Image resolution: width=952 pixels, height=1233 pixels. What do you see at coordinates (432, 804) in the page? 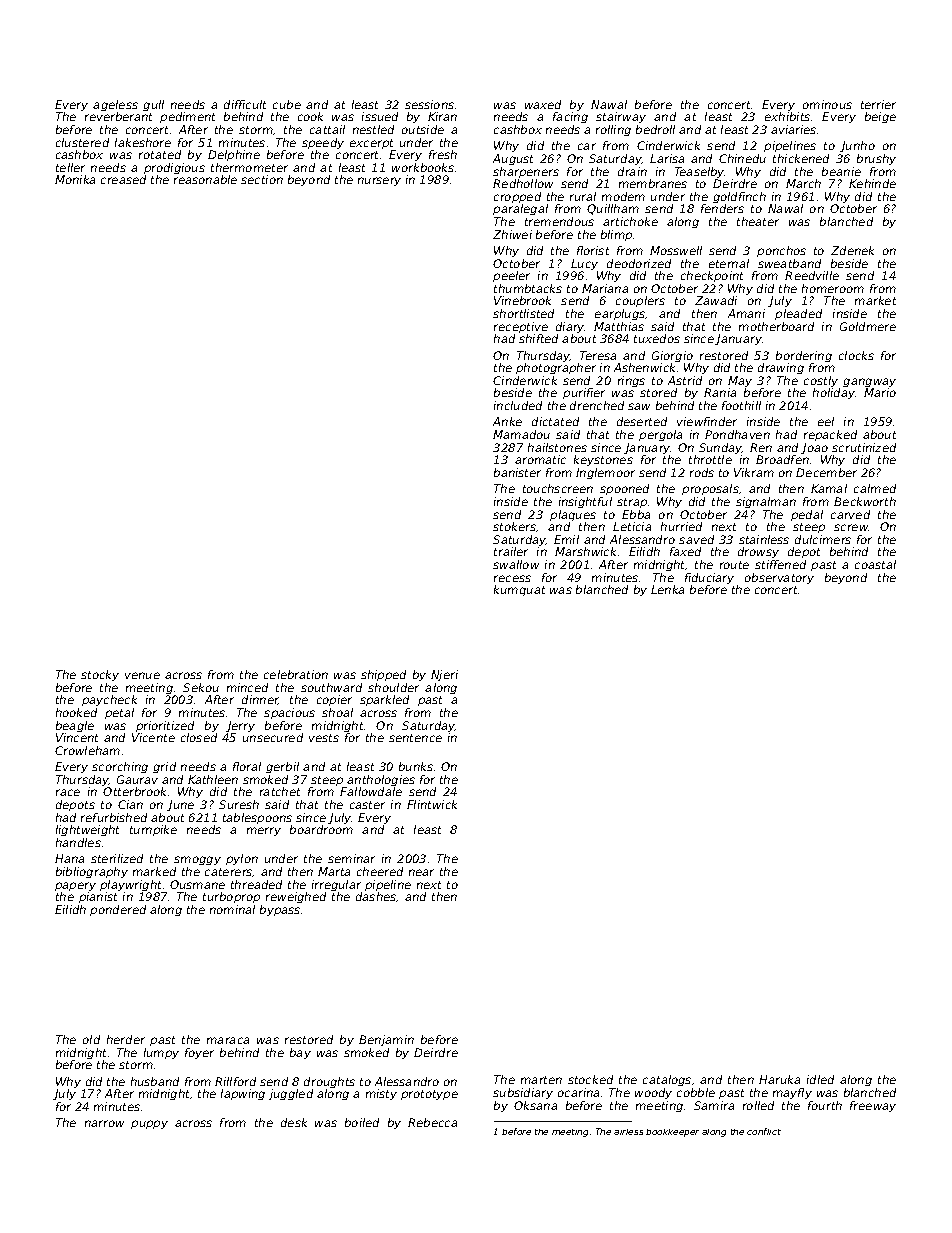
I see `Flintwick` at bounding box center [432, 804].
